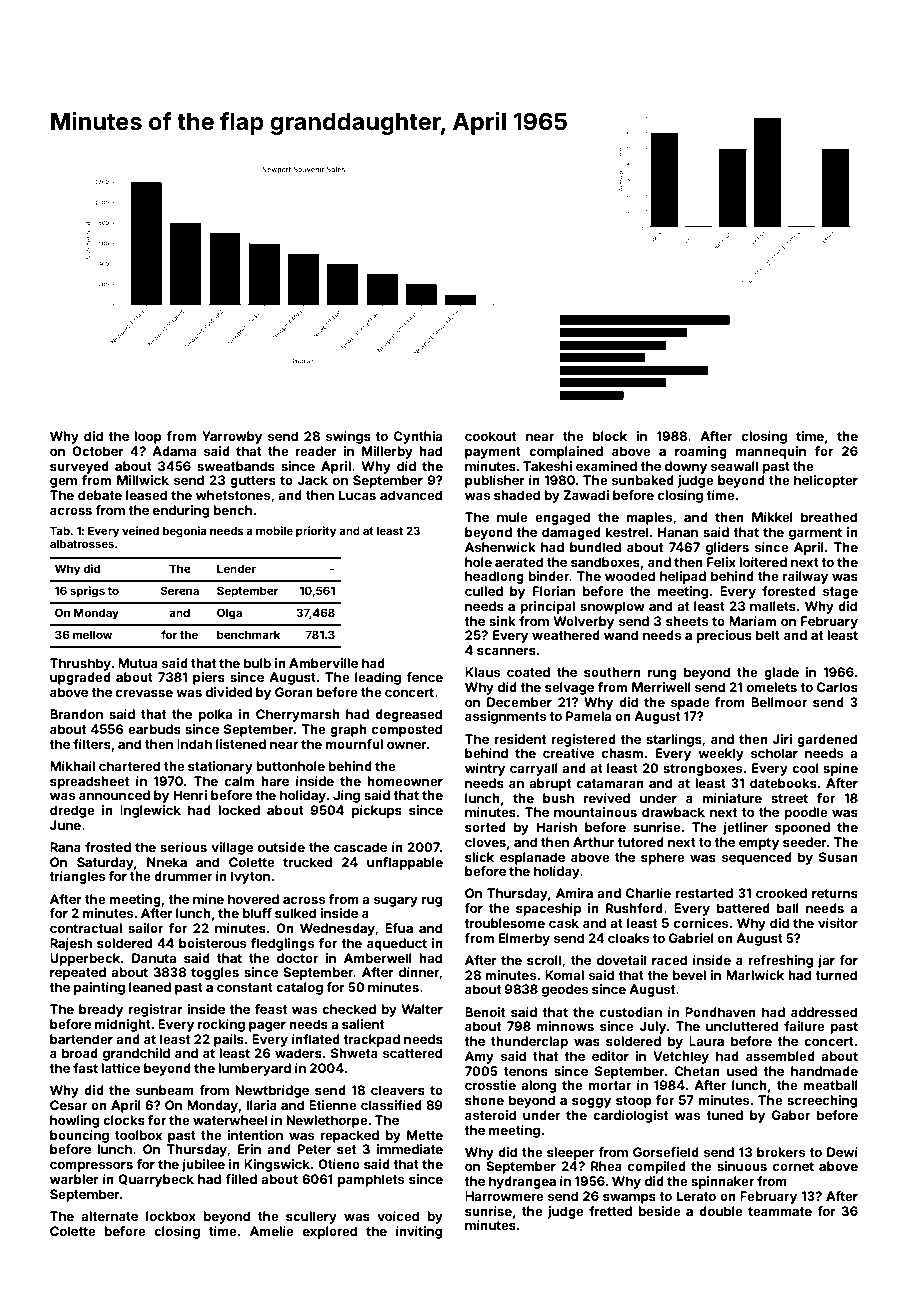 The height and width of the screenshot is (1316, 908). What do you see at coordinates (418, 437) in the screenshot?
I see `Cynthia` at bounding box center [418, 437].
